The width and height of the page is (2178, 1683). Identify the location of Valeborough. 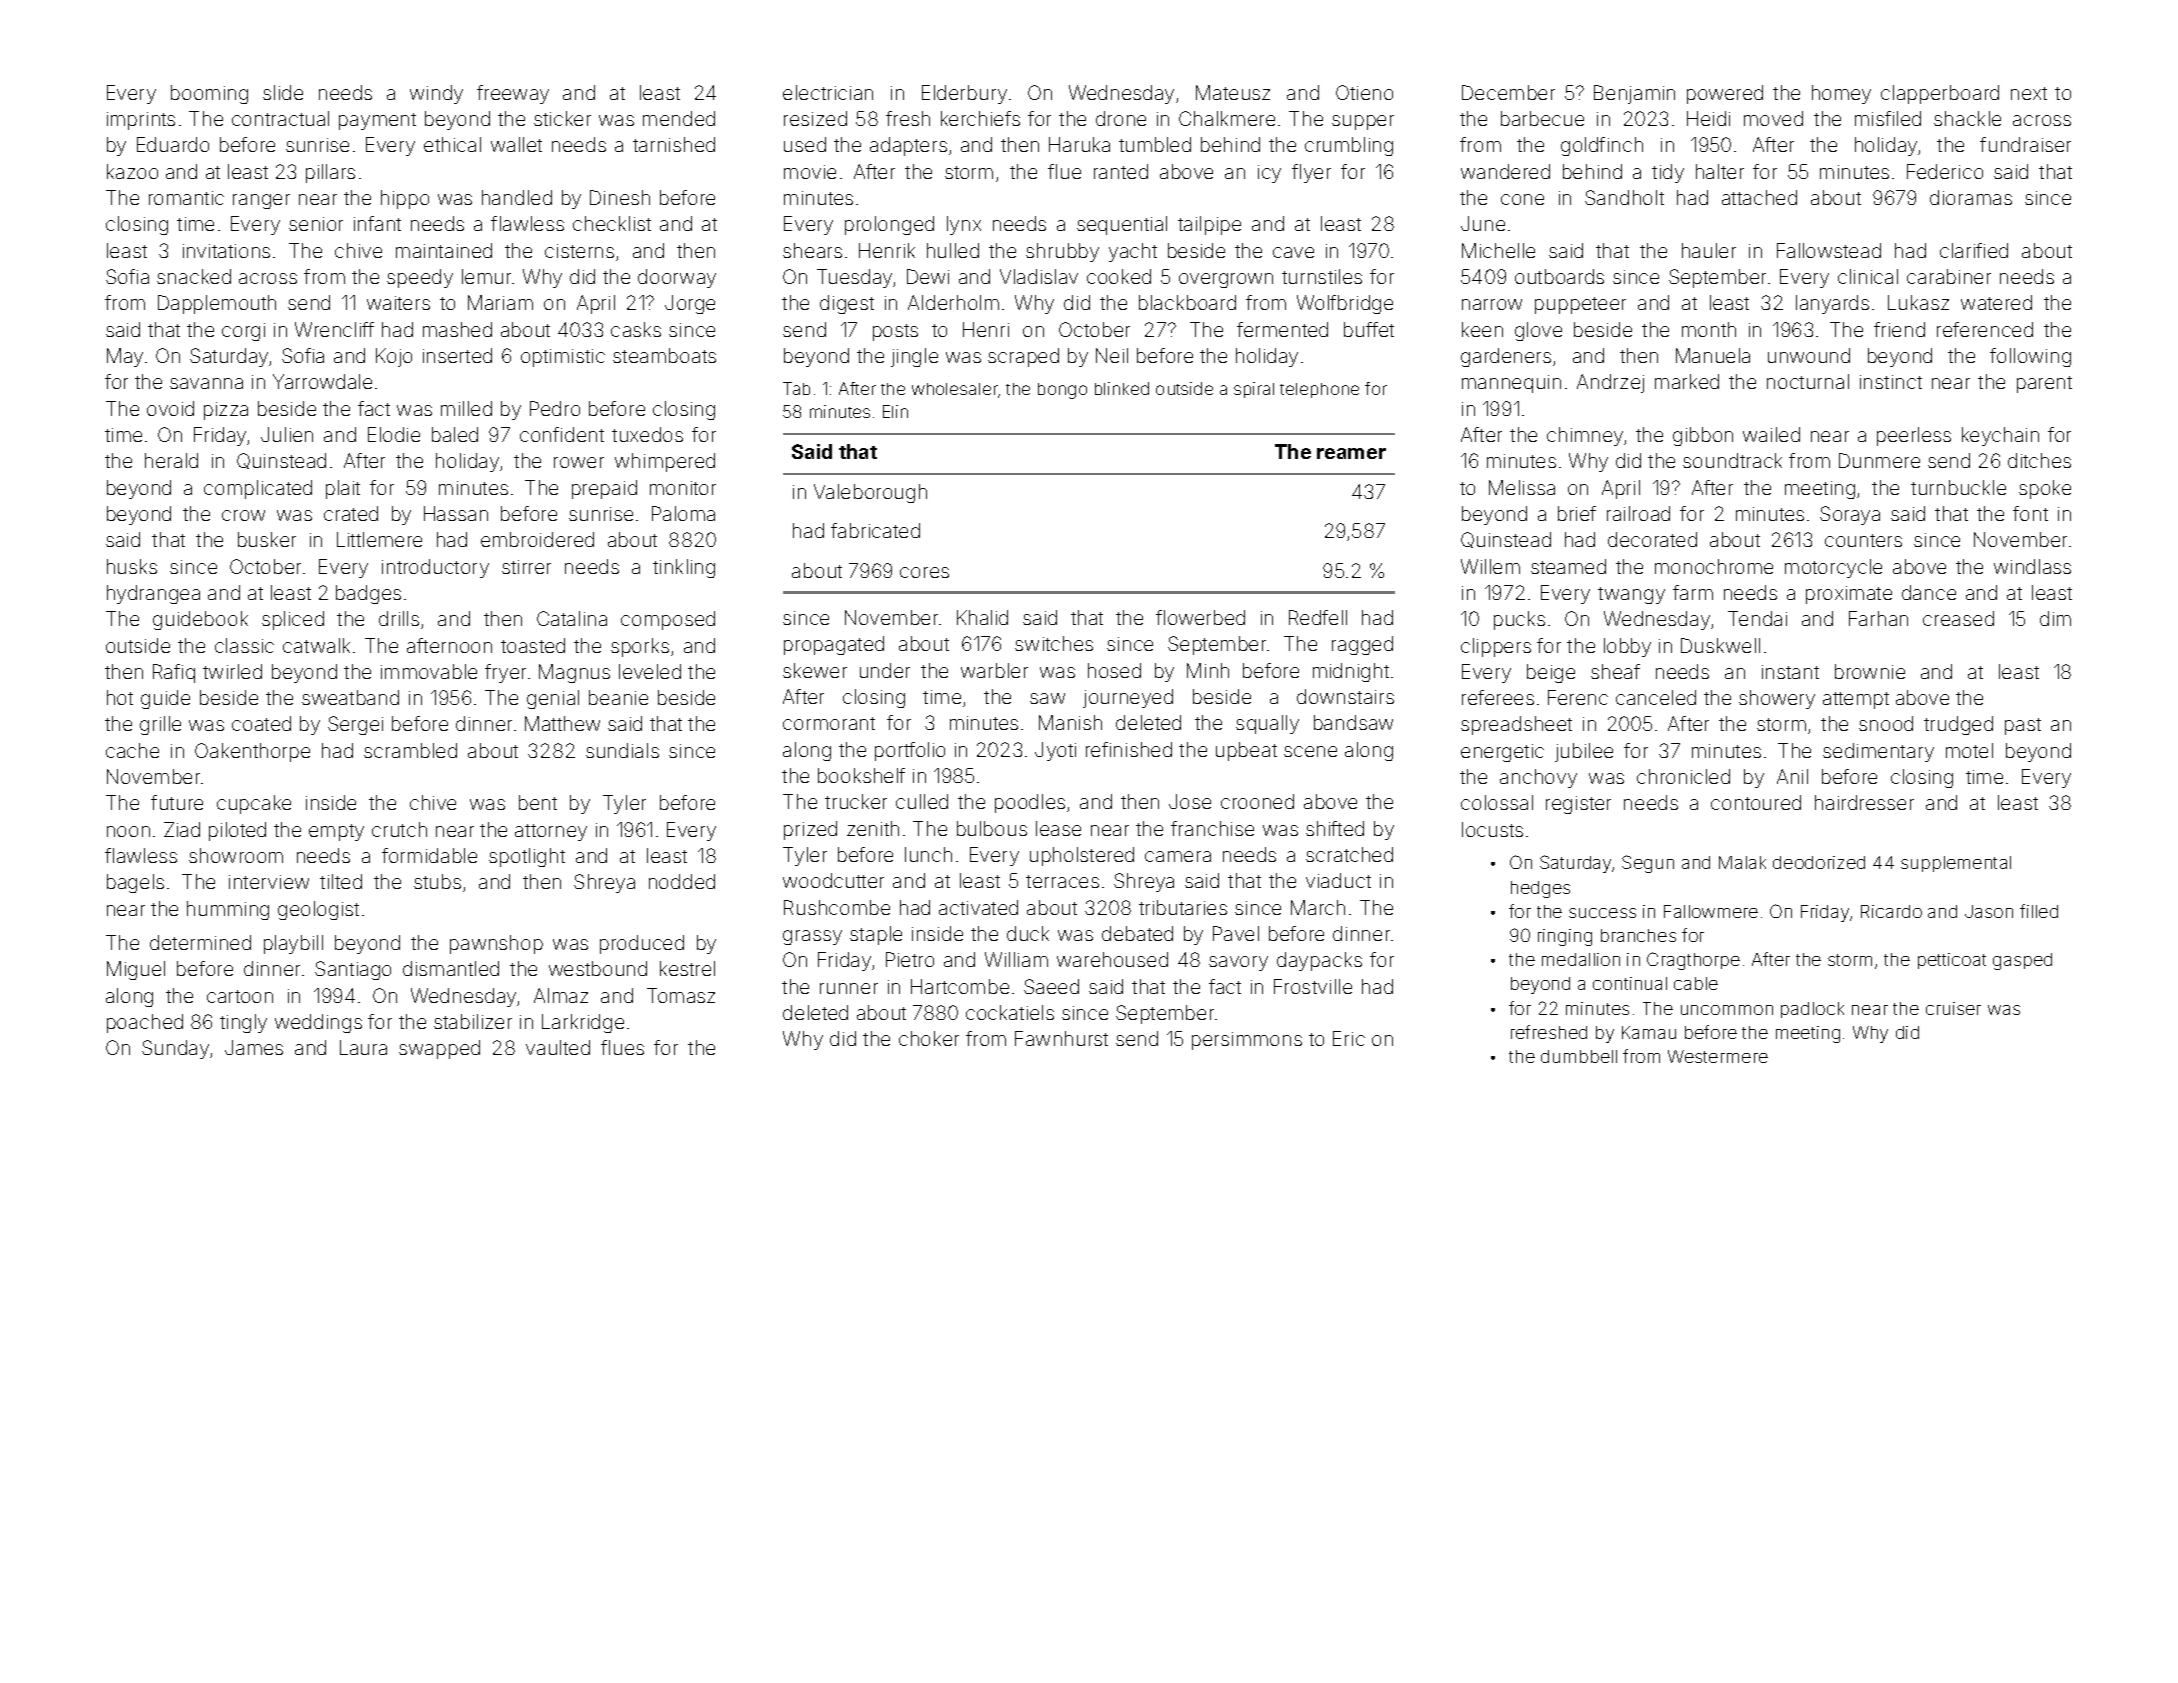
(870, 493).
